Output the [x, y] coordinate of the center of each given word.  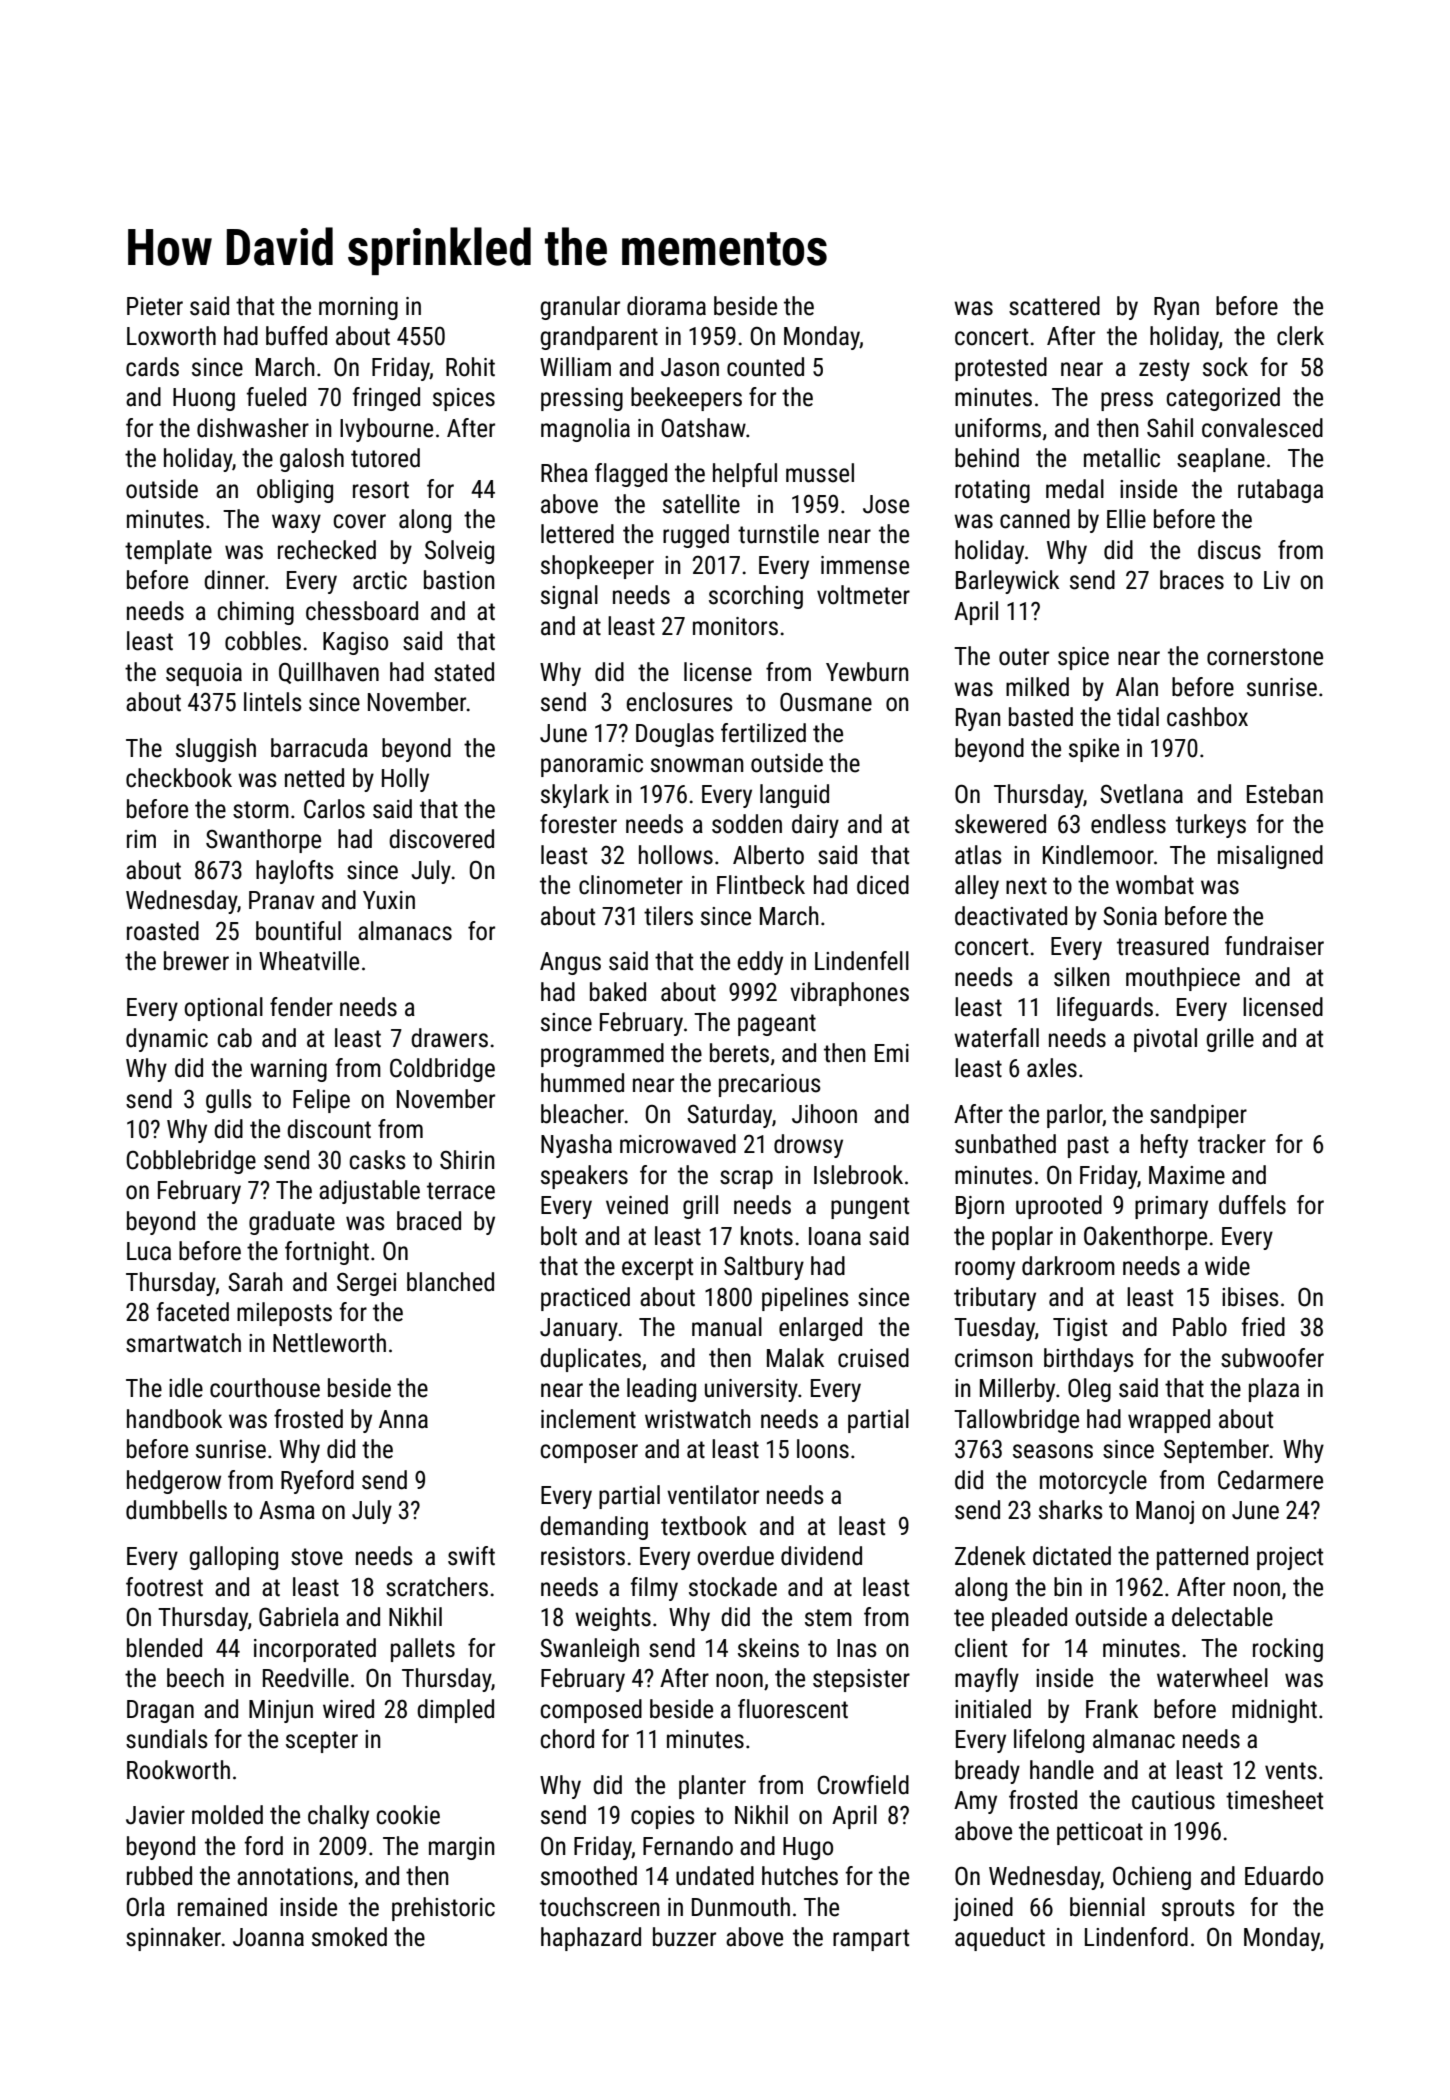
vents [1291, 1771]
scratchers [437, 1587]
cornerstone [1265, 657]
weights [613, 1619]
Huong [204, 399]
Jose [886, 504]
